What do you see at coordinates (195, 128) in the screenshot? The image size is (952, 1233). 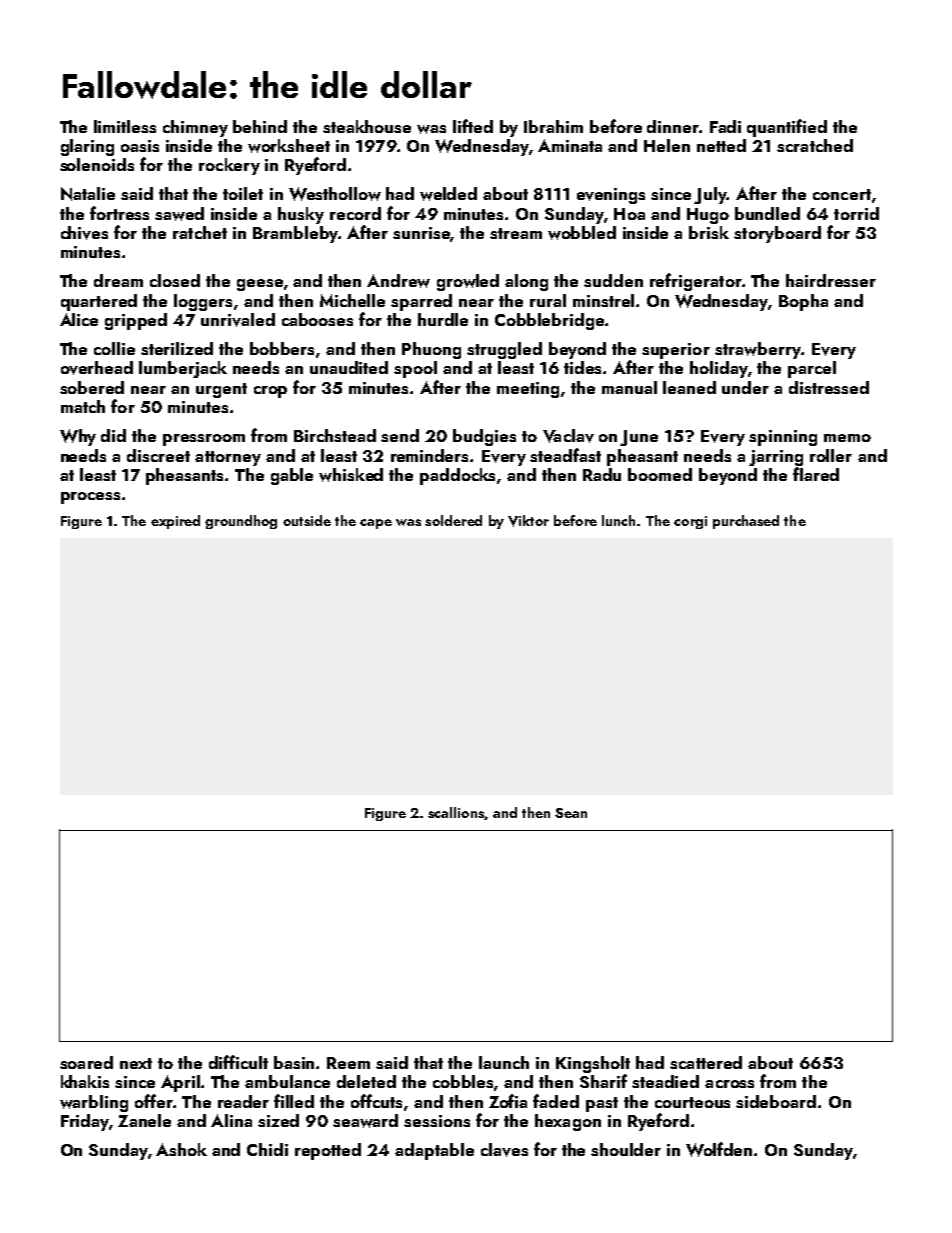 I see `chimney` at bounding box center [195, 128].
